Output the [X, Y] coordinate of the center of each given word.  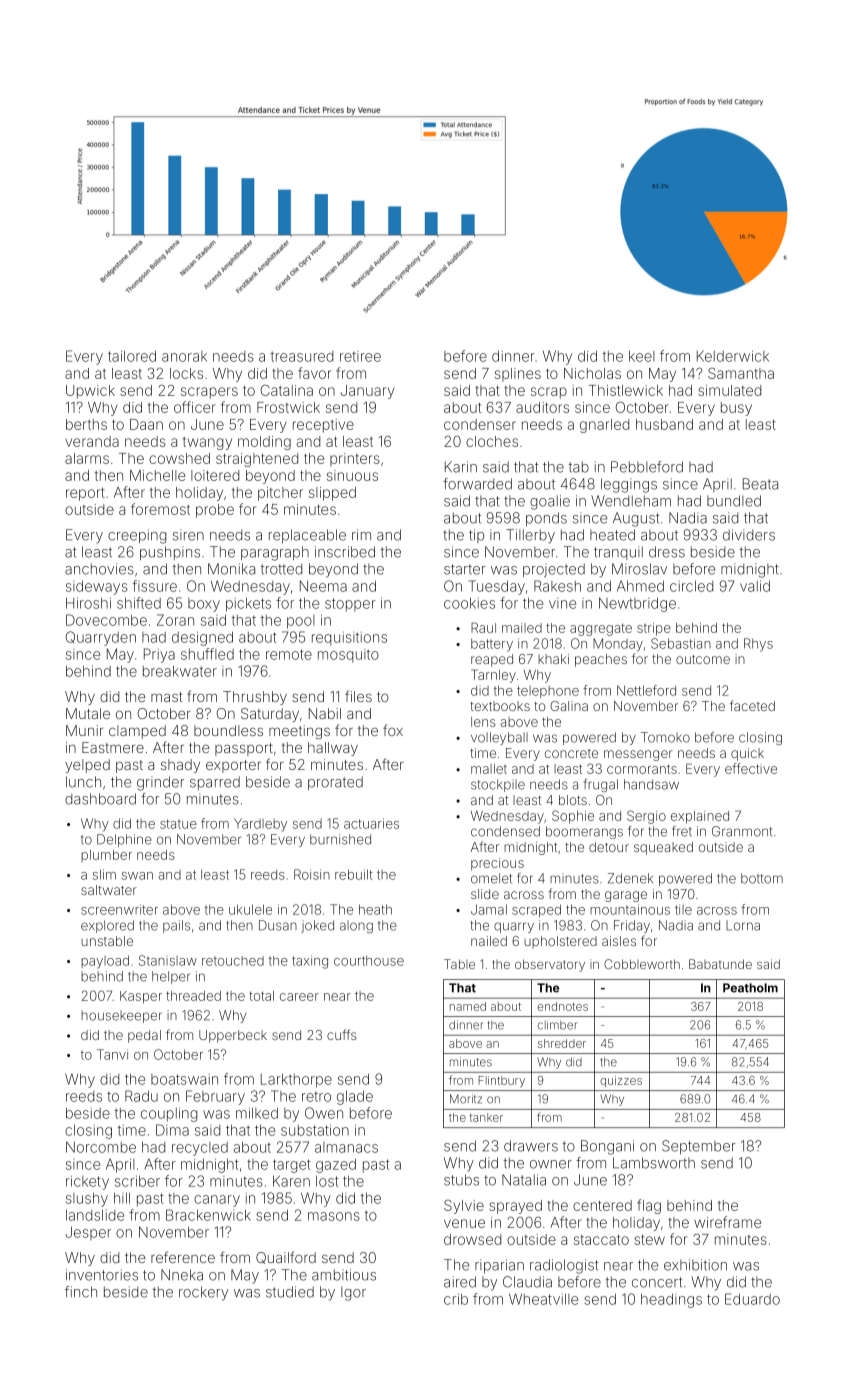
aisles [619, 941]
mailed [522, 628]
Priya [159, 655]
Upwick [90, 392]
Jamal [489, 909]
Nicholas [592, 373]
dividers [749, 535]
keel [642, 356]
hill [122, 1198]
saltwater [109, 890]
